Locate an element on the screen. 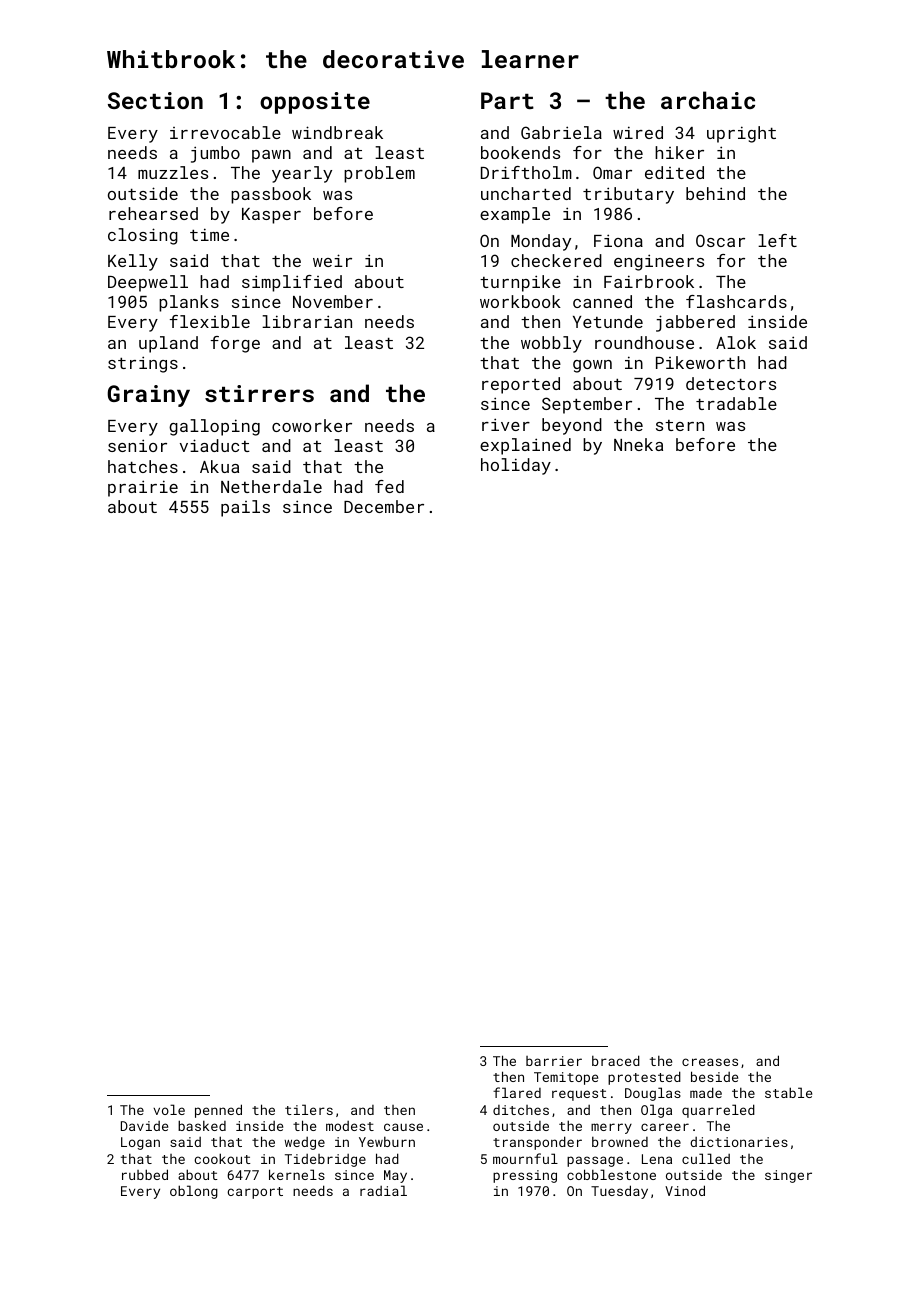  Davide is located at coordinates (144, 1126).
